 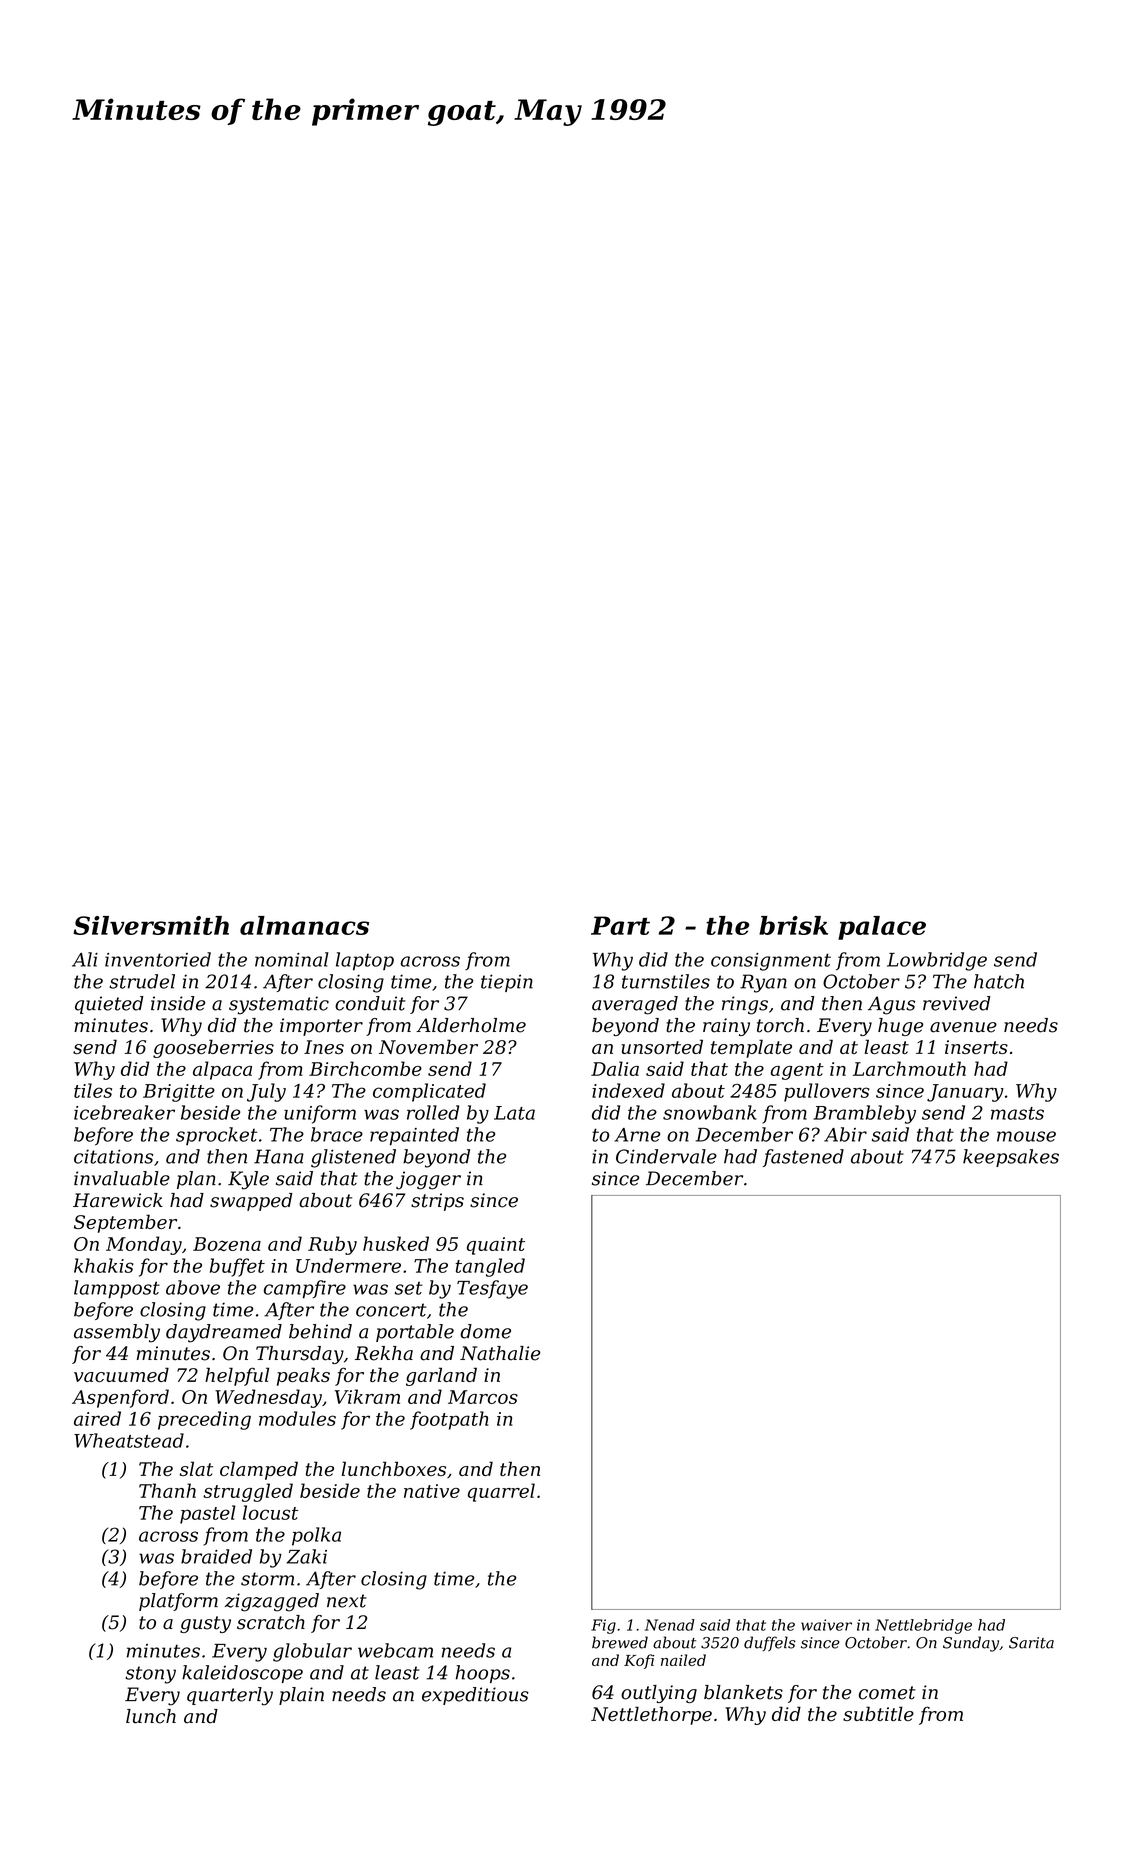 What do you see at coordinates (485, 1331) in the screenshot?
I see `dome` at bounding box center [485, 1331].
